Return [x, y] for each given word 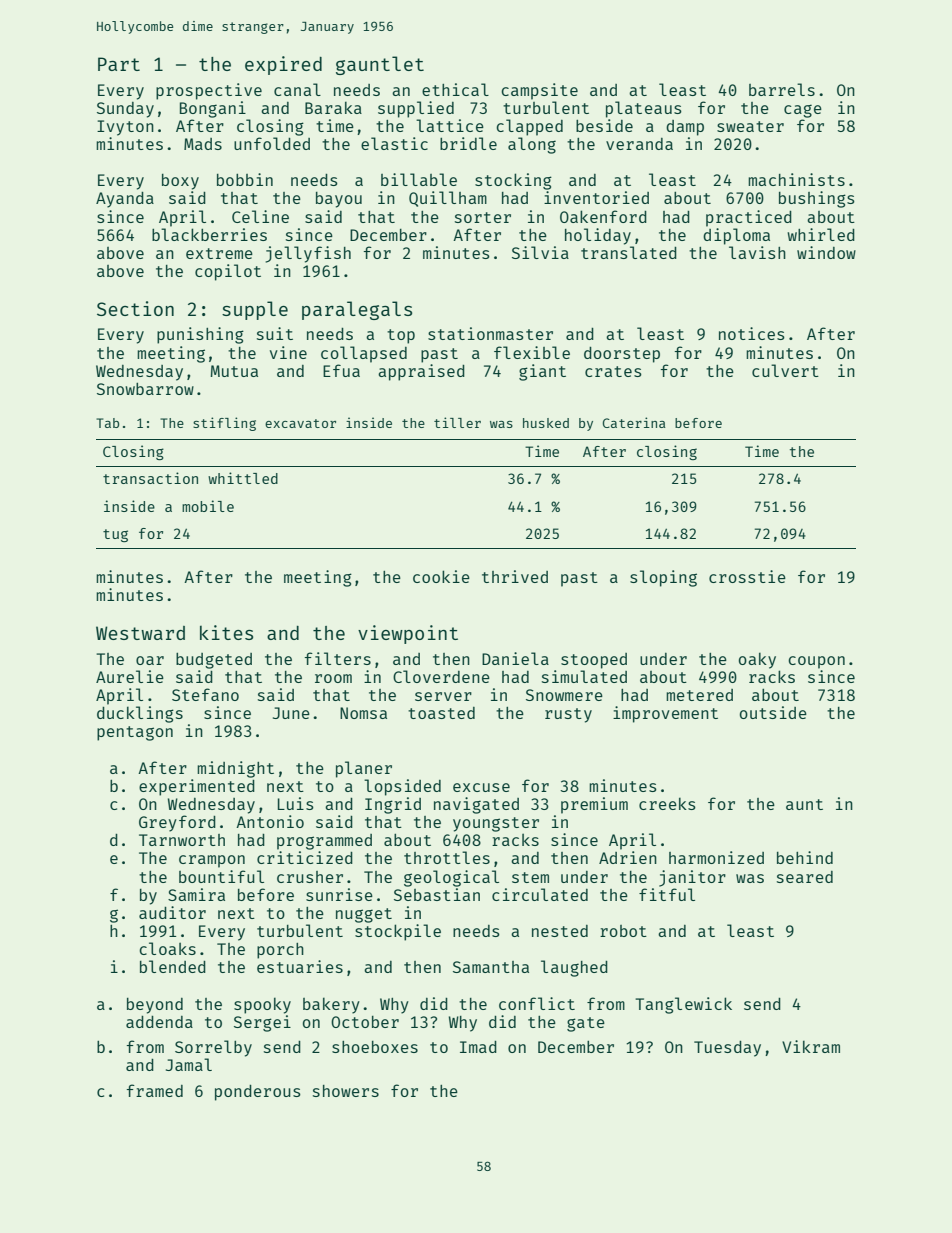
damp [685, 128]
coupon [816, 662]
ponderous [258, 1093]
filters [338, 658]
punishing [200, 335]
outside [773, 712]
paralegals [357, 310]
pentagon [135, 733]
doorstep [622, 355]
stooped [594, 661]
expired [283, 65]
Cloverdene [441, 676]
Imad [478, 1047]
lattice [450, 125]
